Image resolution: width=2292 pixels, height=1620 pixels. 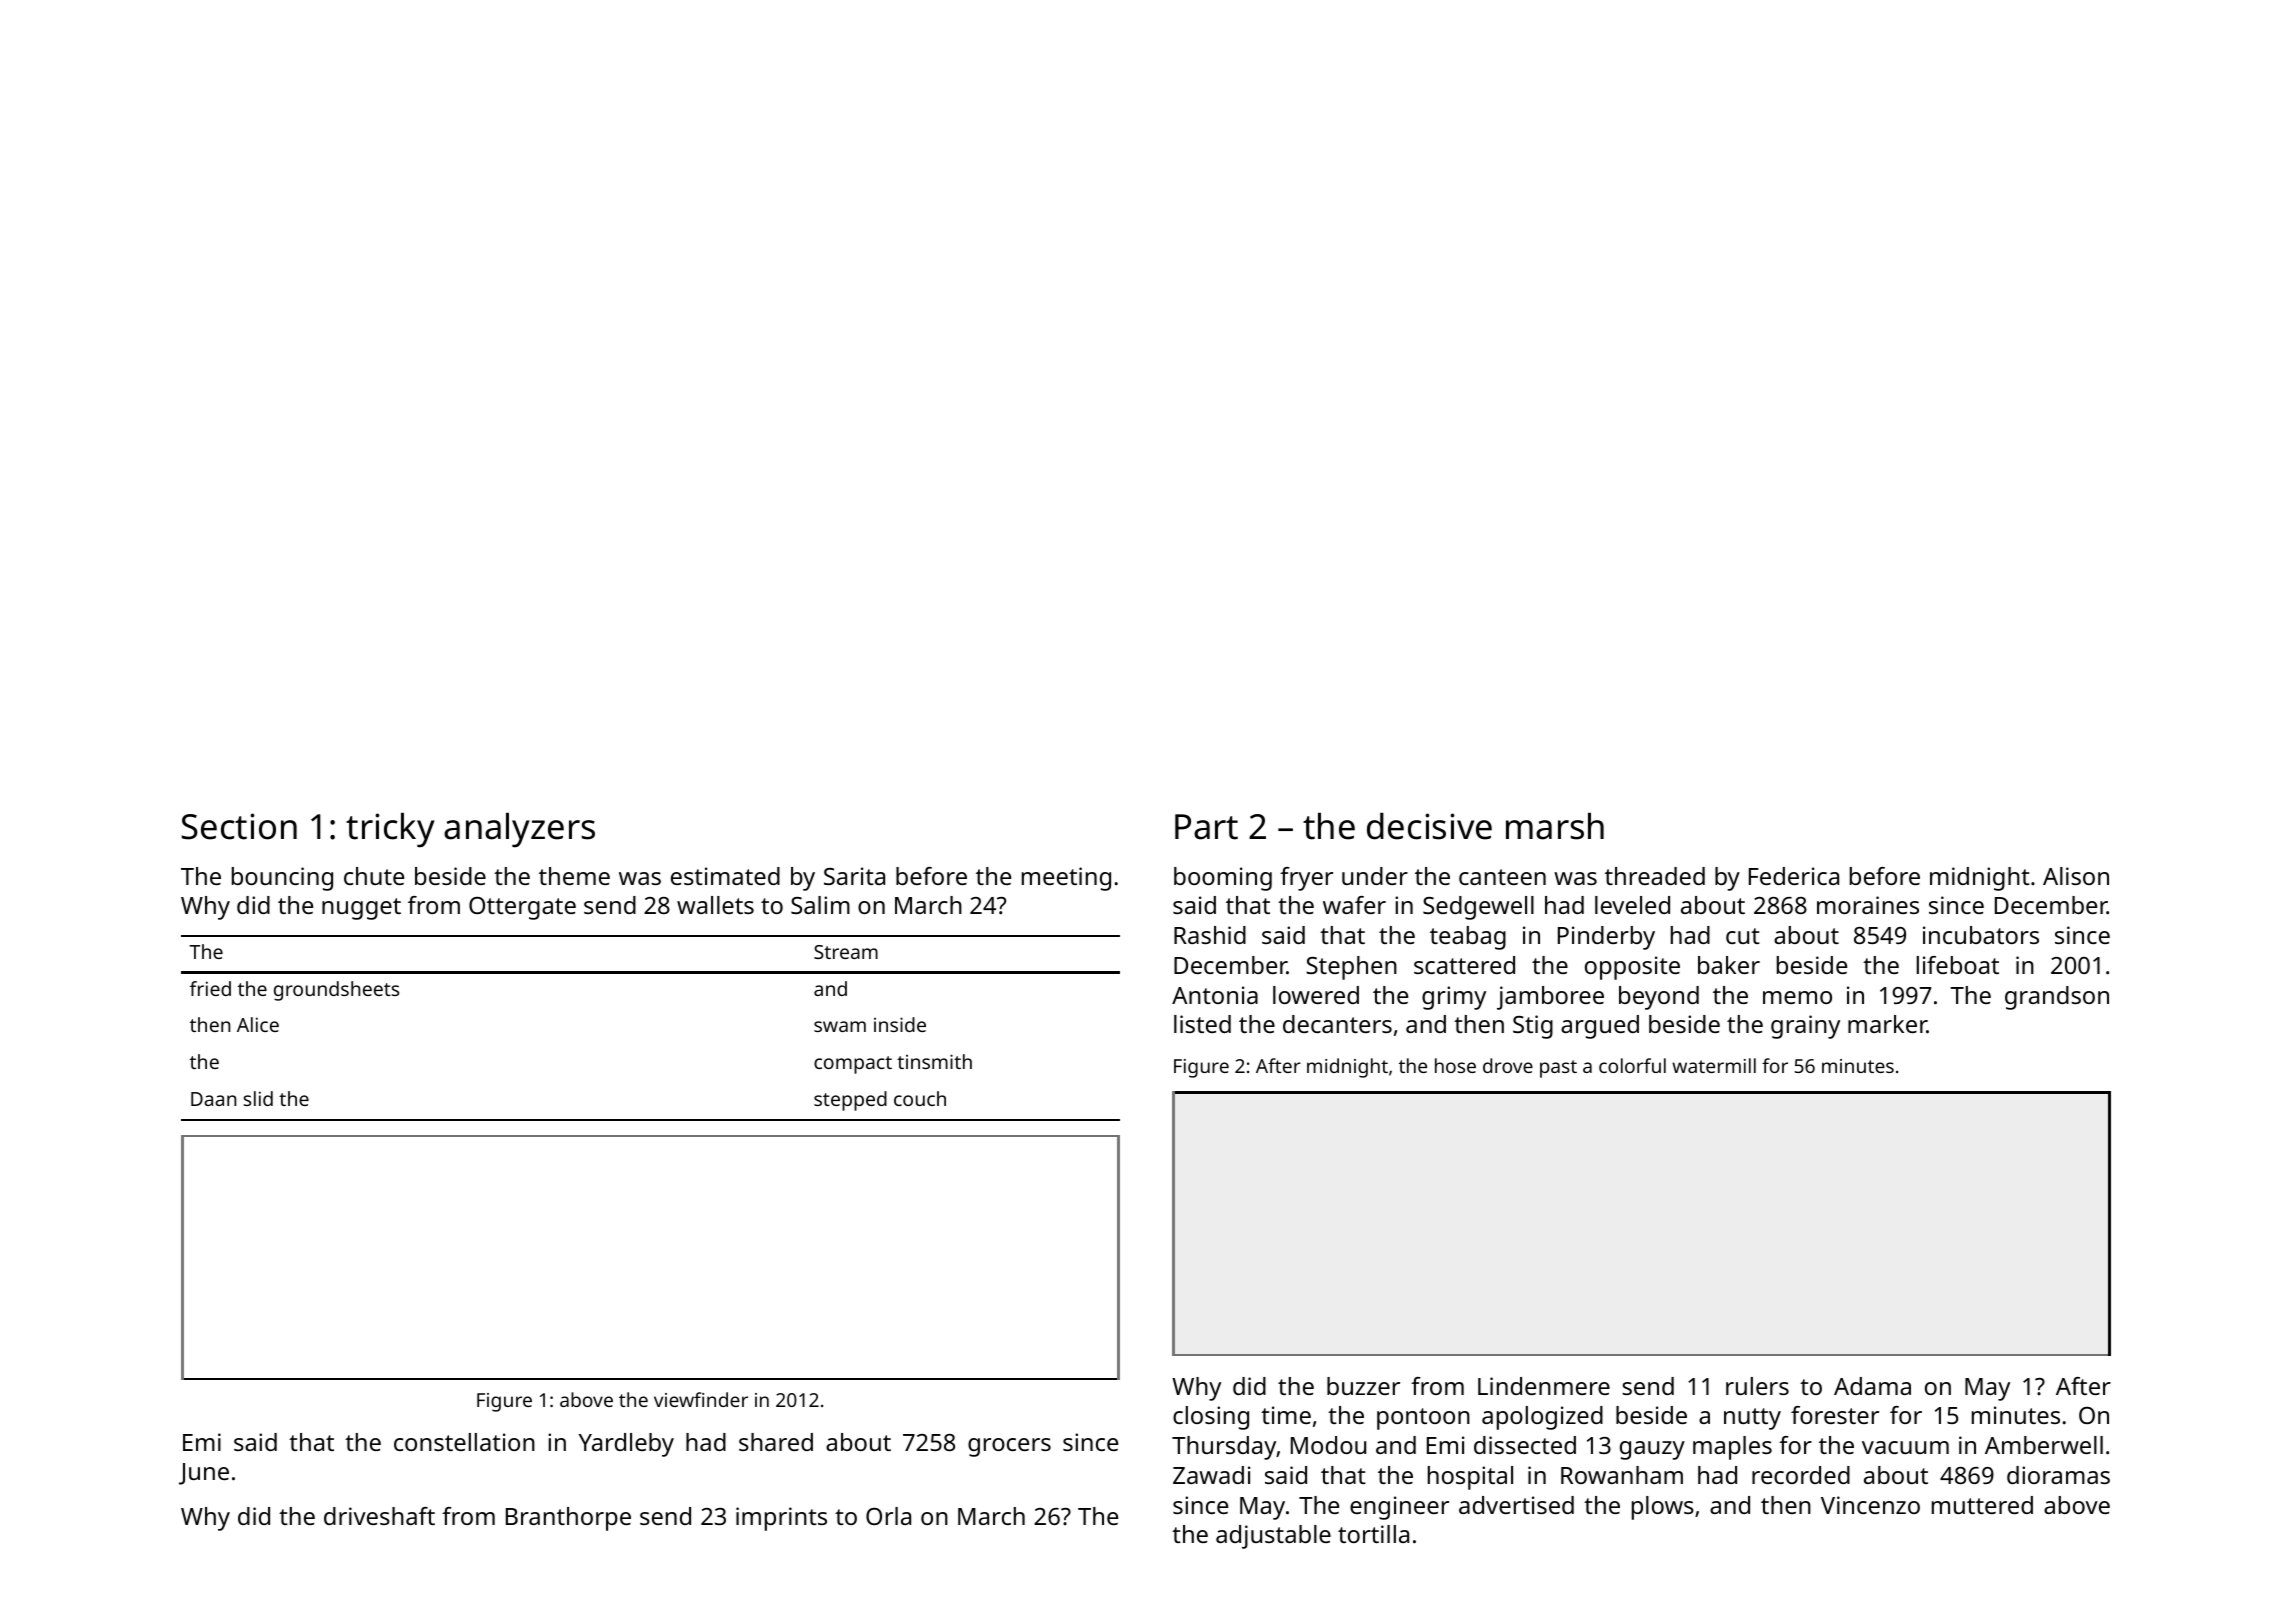 I want to click on analyzers, so click(x=519, y=830).
